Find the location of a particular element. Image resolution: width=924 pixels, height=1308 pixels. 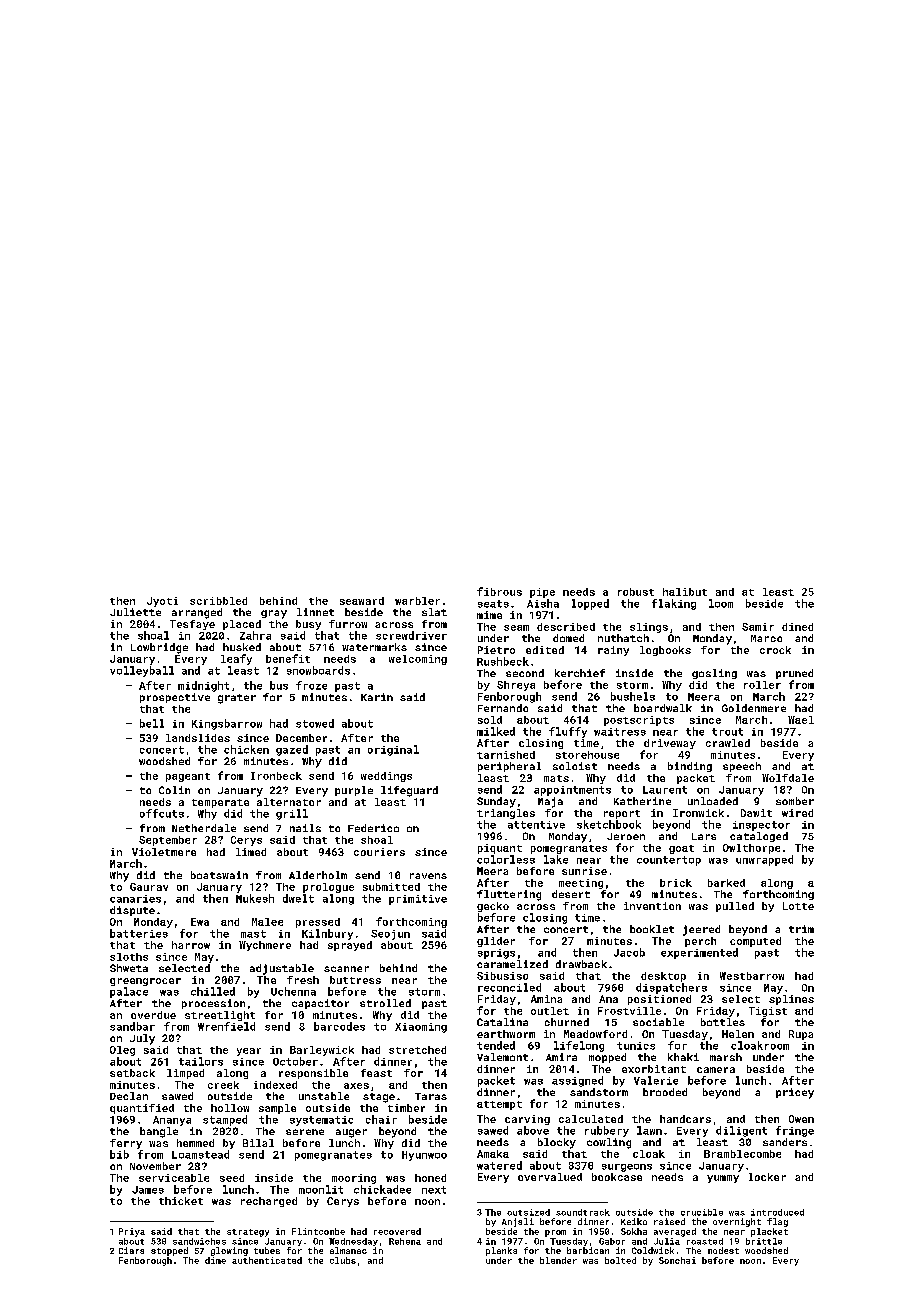

warbler is located at coordinates (417, 601).
